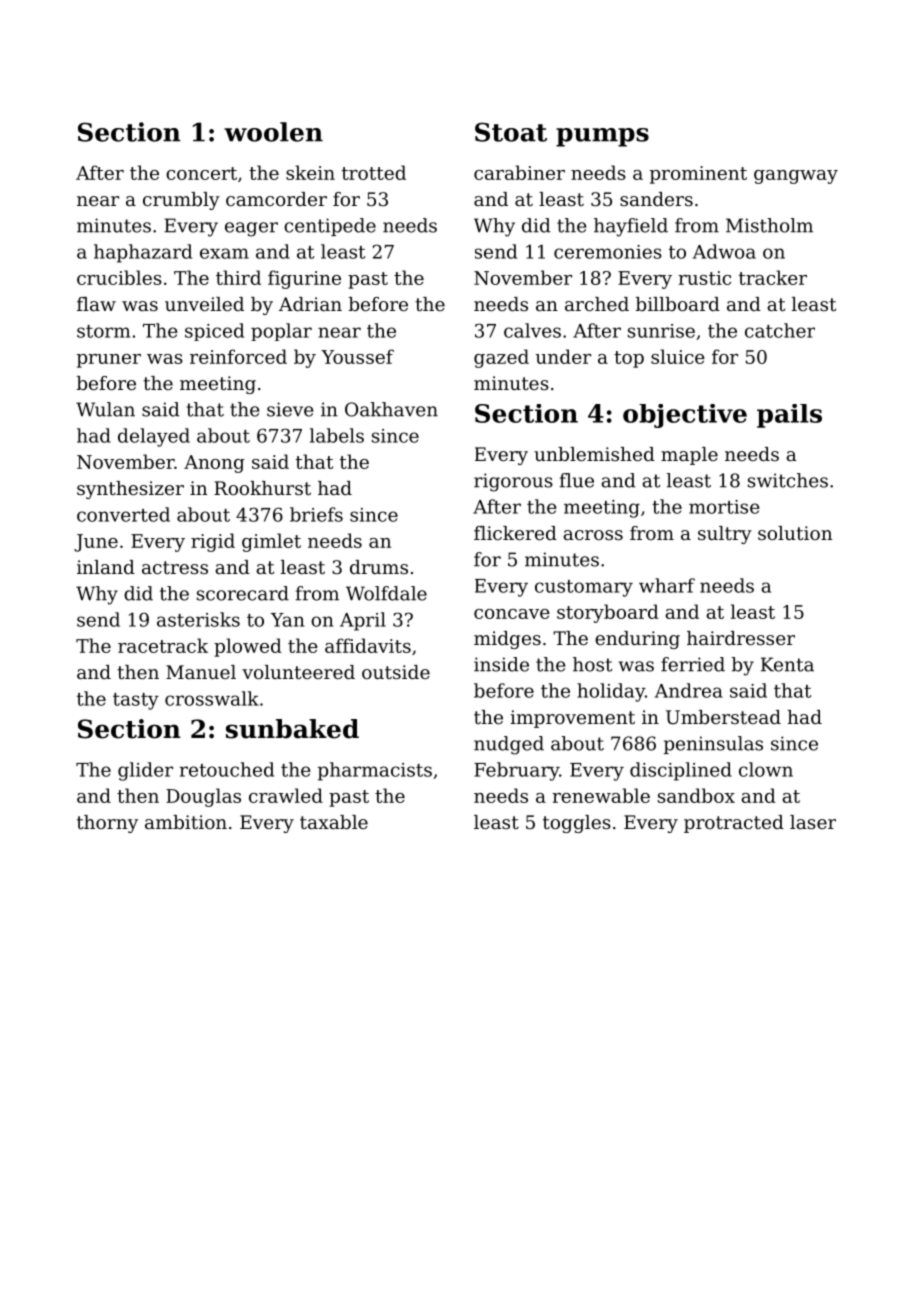 The image size is (924, 1308). Describe the element at coordinates (248, 647) in the image. I see `plowed` at that location.
